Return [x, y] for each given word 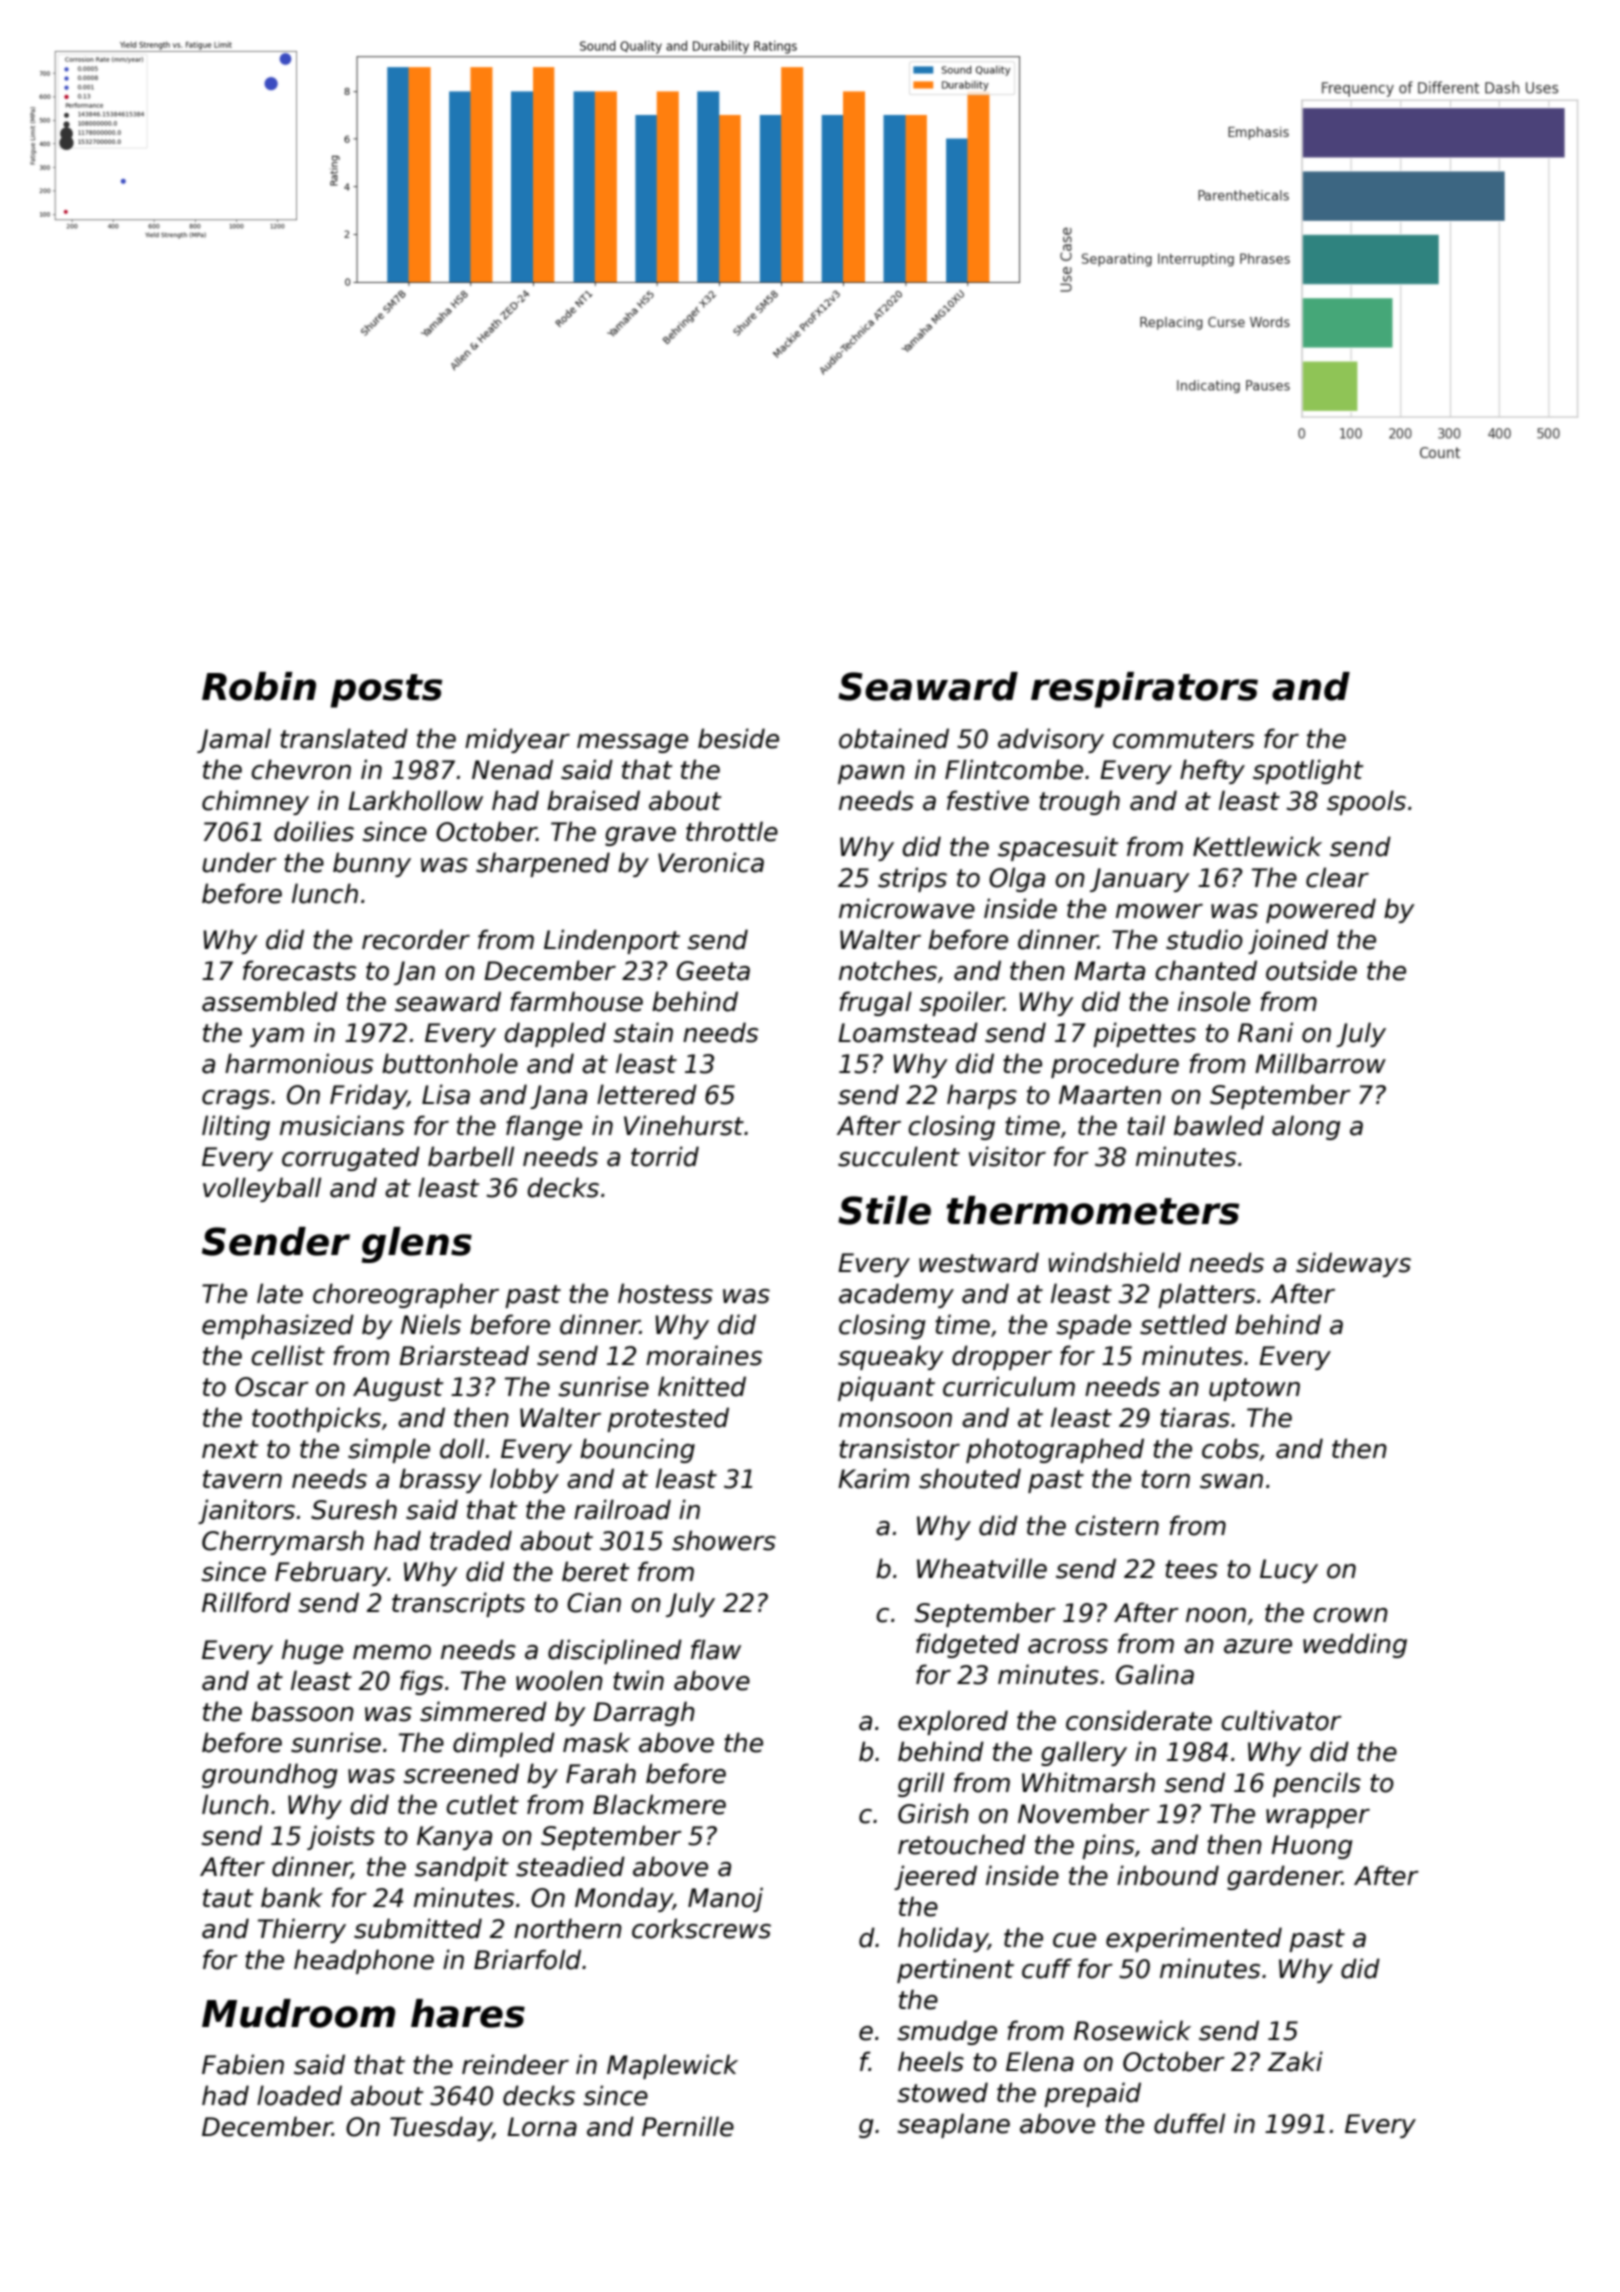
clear [1337, 877]
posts [386, 691]
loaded [299, 2095]
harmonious [299, 1063]
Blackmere [659, 1804]
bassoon [302, 1711]
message [632, 743]
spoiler [961, 1003]
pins [1108, 1846]
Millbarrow [1320, 1063]
